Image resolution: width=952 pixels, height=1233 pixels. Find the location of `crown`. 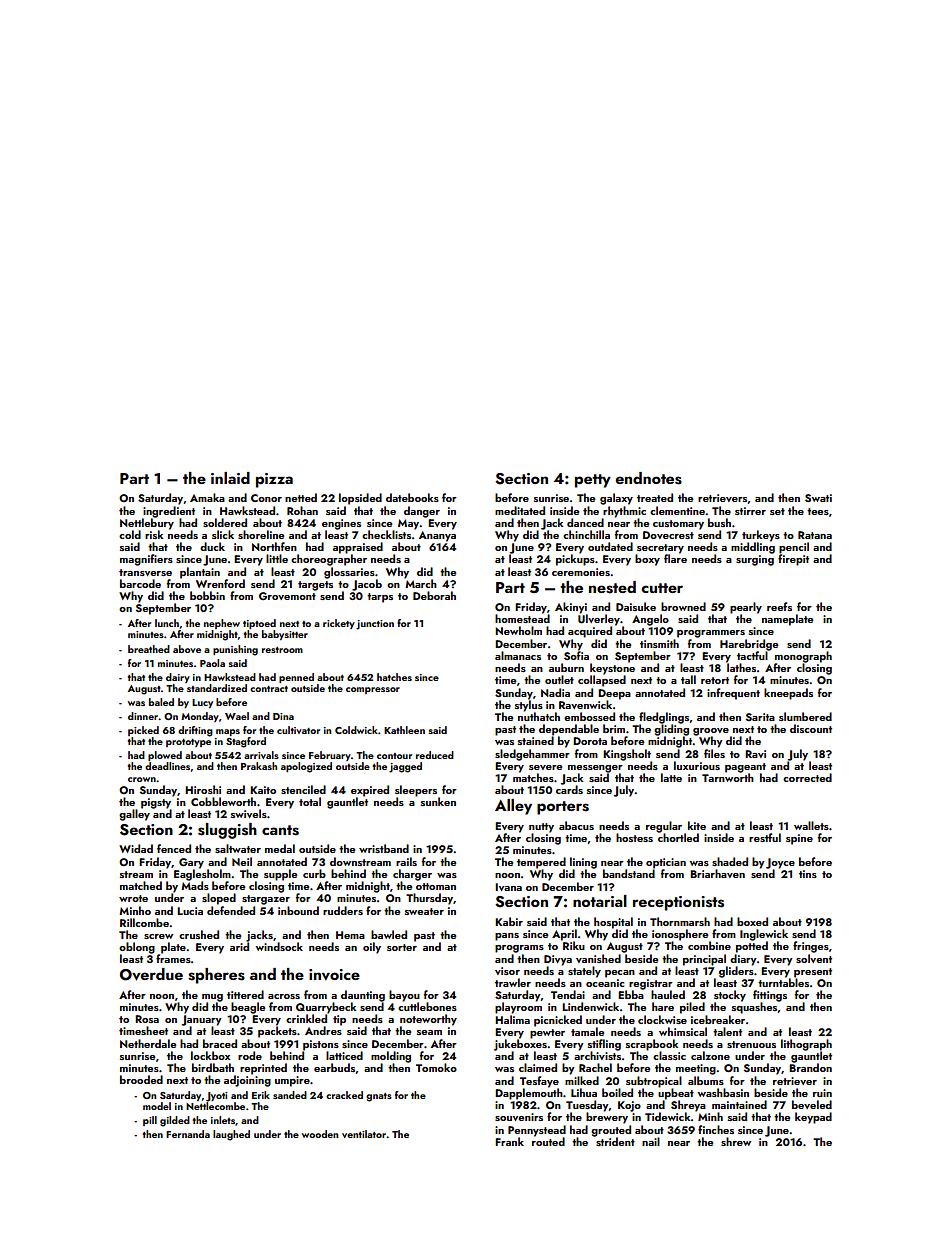

crown is located at coordinates (142, 779).
